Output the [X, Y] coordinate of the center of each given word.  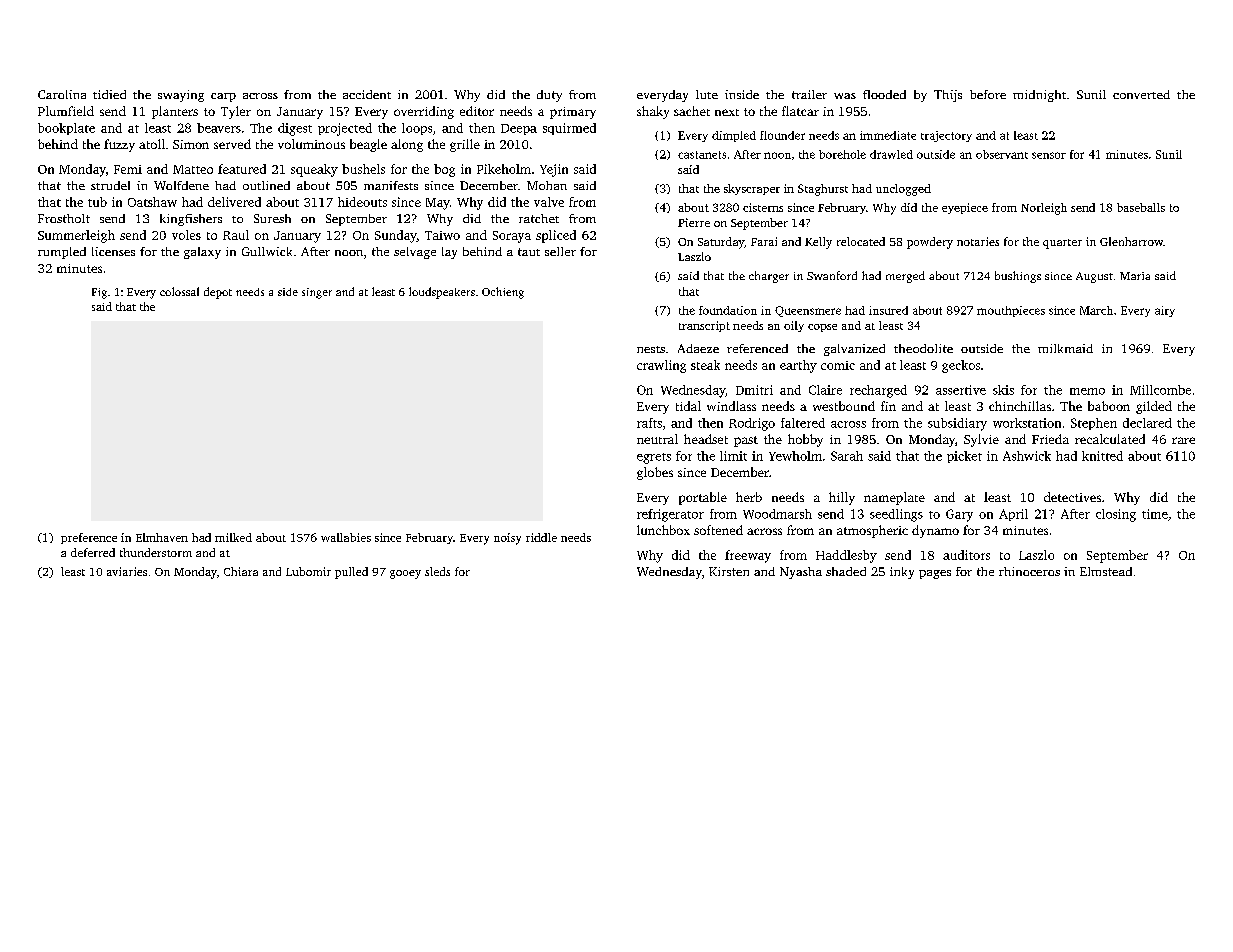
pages [935, 574]
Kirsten [729, 571]
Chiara [241, 571]
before [988, 94]
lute [707, 94]
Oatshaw [152, 202]
